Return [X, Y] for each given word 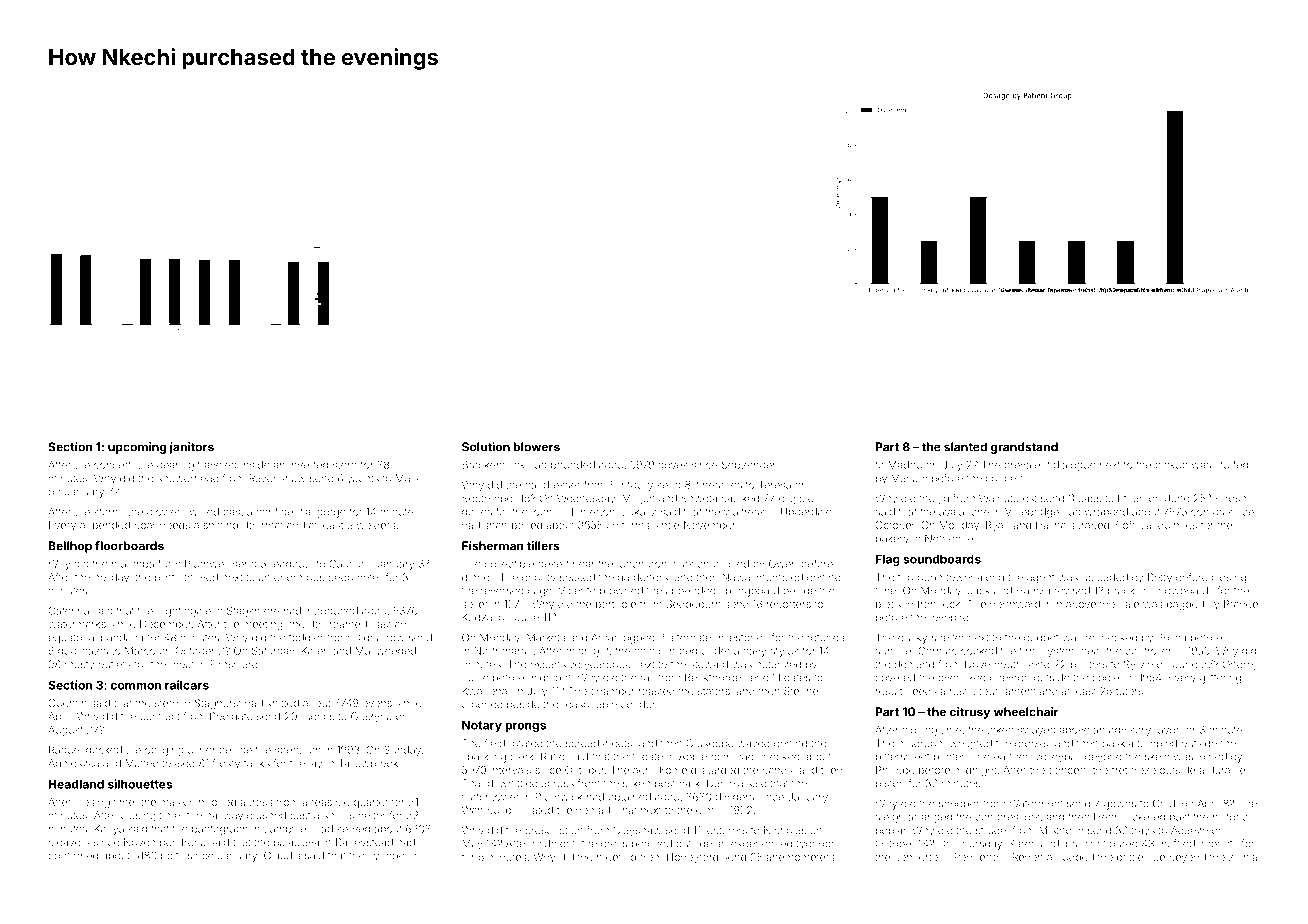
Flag [888, 560]
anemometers [800, 857]
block [889, 604]
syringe [386, 856]
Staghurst [218, 704]
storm [107, 512]
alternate [690, 638]
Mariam [909, 478]
